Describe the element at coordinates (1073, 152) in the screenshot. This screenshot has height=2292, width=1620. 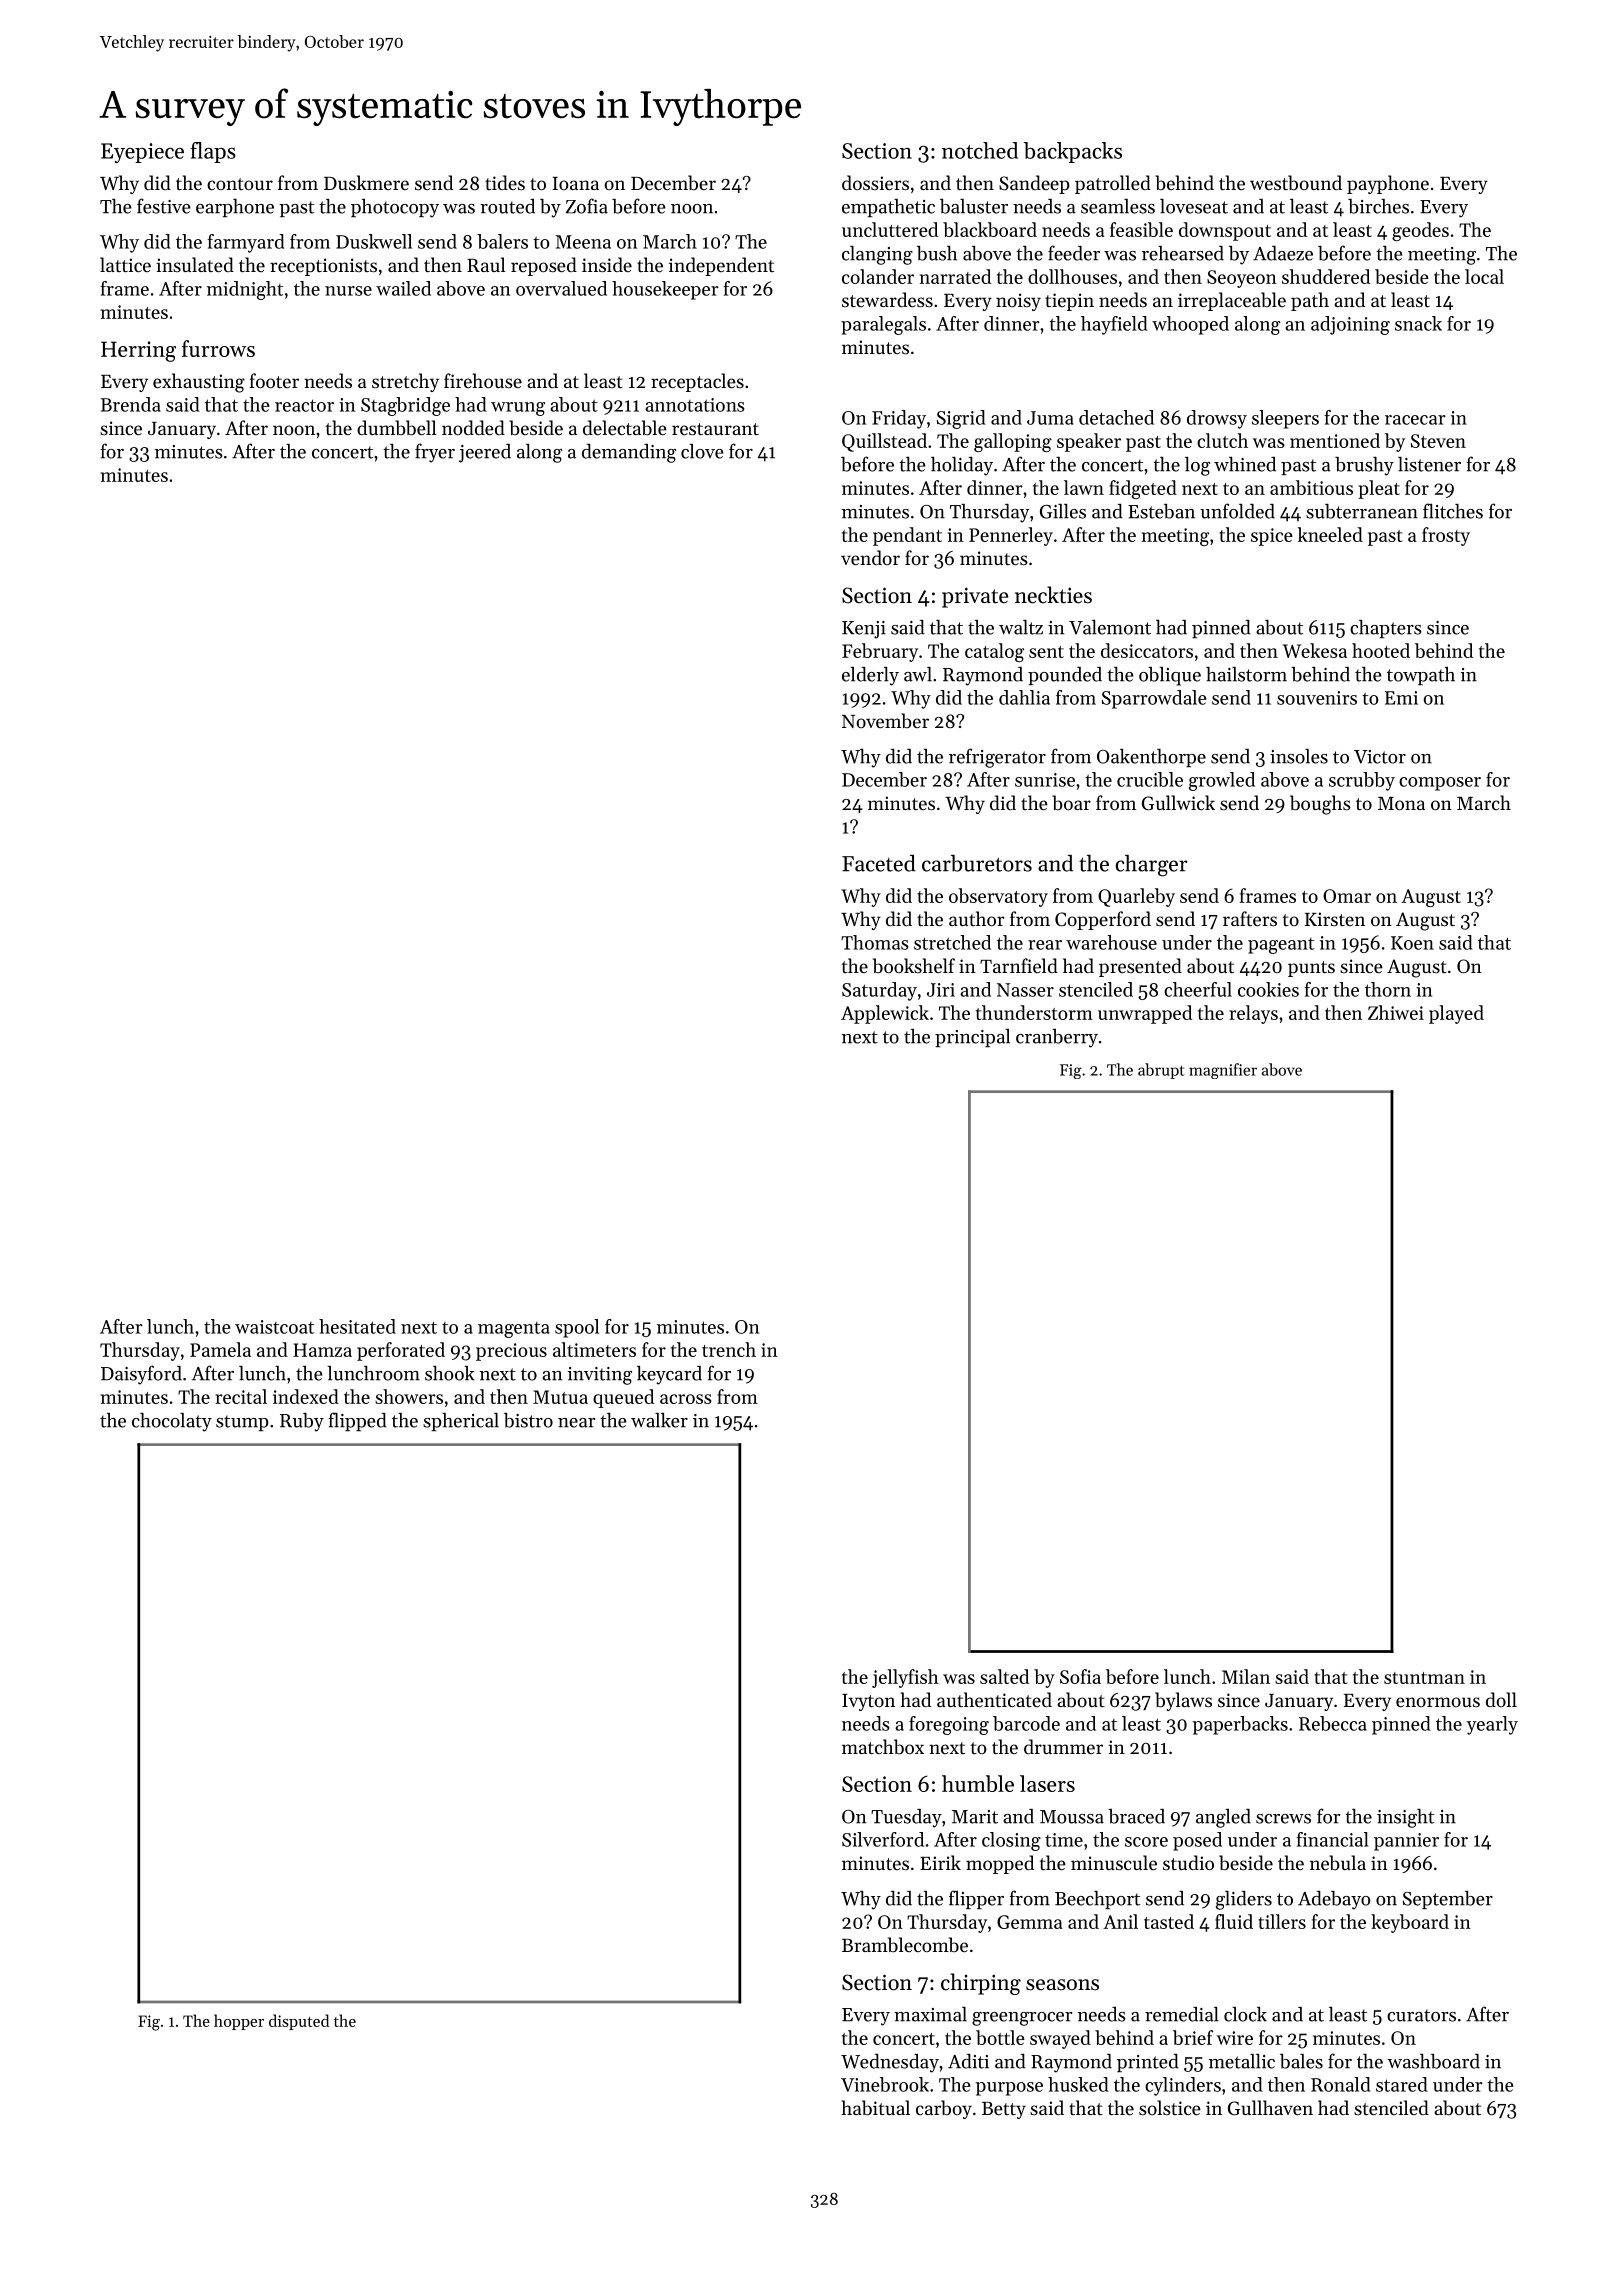
I see `backpacks` at that location.
